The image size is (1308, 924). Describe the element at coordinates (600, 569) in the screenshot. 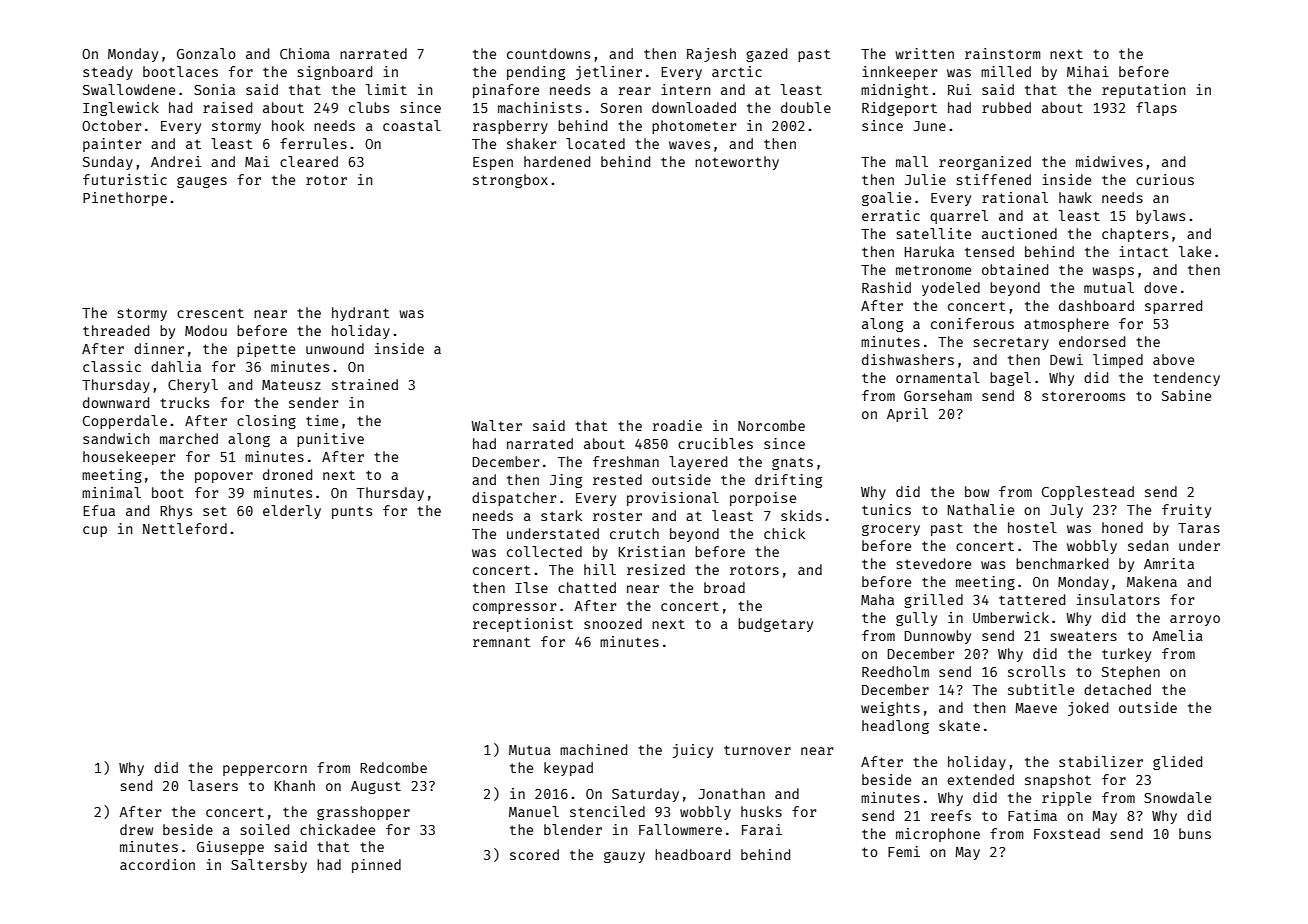

I see `hill` at that location.
